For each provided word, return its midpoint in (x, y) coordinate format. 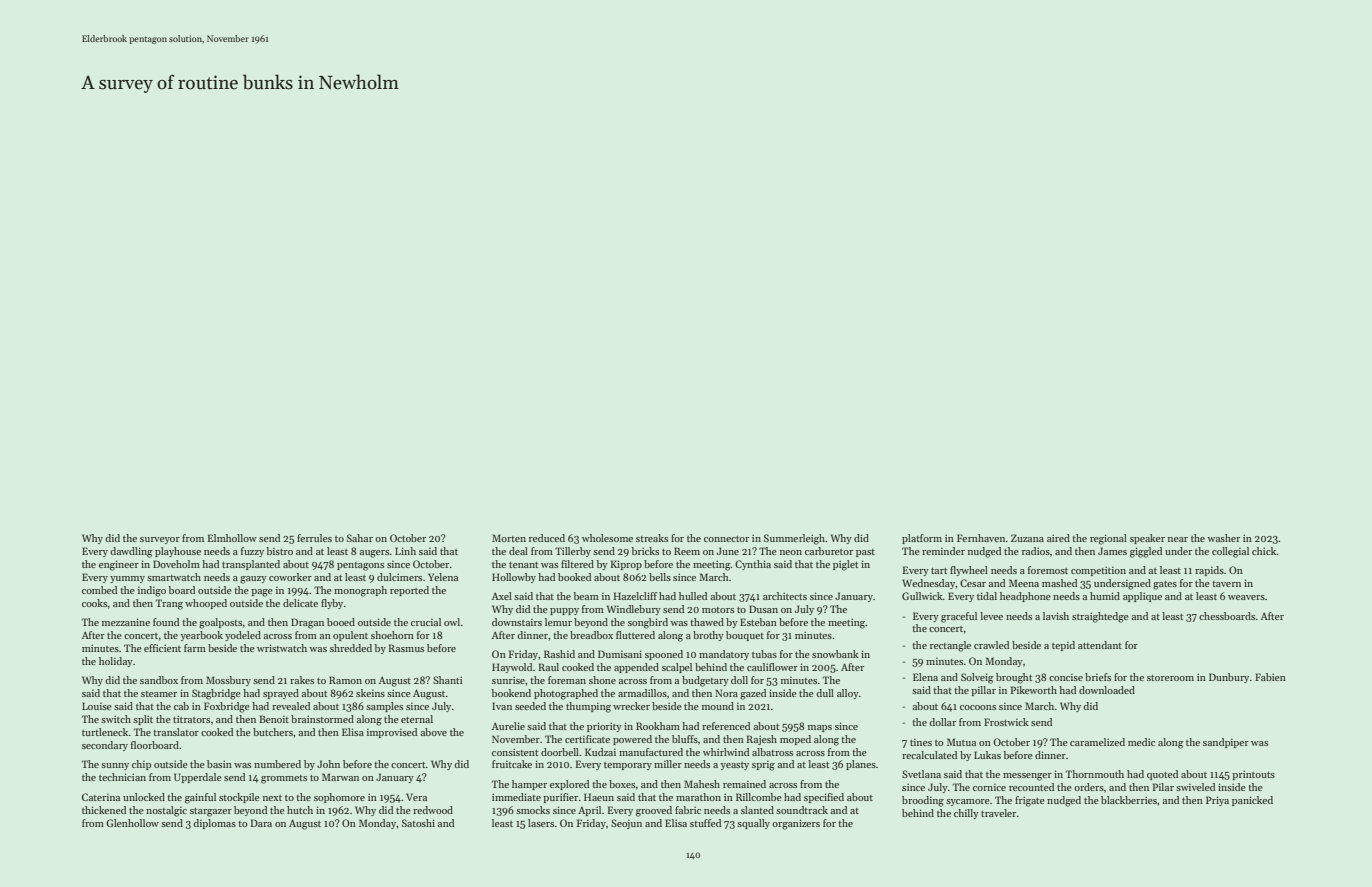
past (865, 553)
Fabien (1270, 677)
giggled (1146, 552)
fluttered (635, 635)
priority (604, 727)
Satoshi (418, 823)
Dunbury (1229, 678)
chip (141, 765)
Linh (405, 551)
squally (753, 824)
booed (341, 622)
